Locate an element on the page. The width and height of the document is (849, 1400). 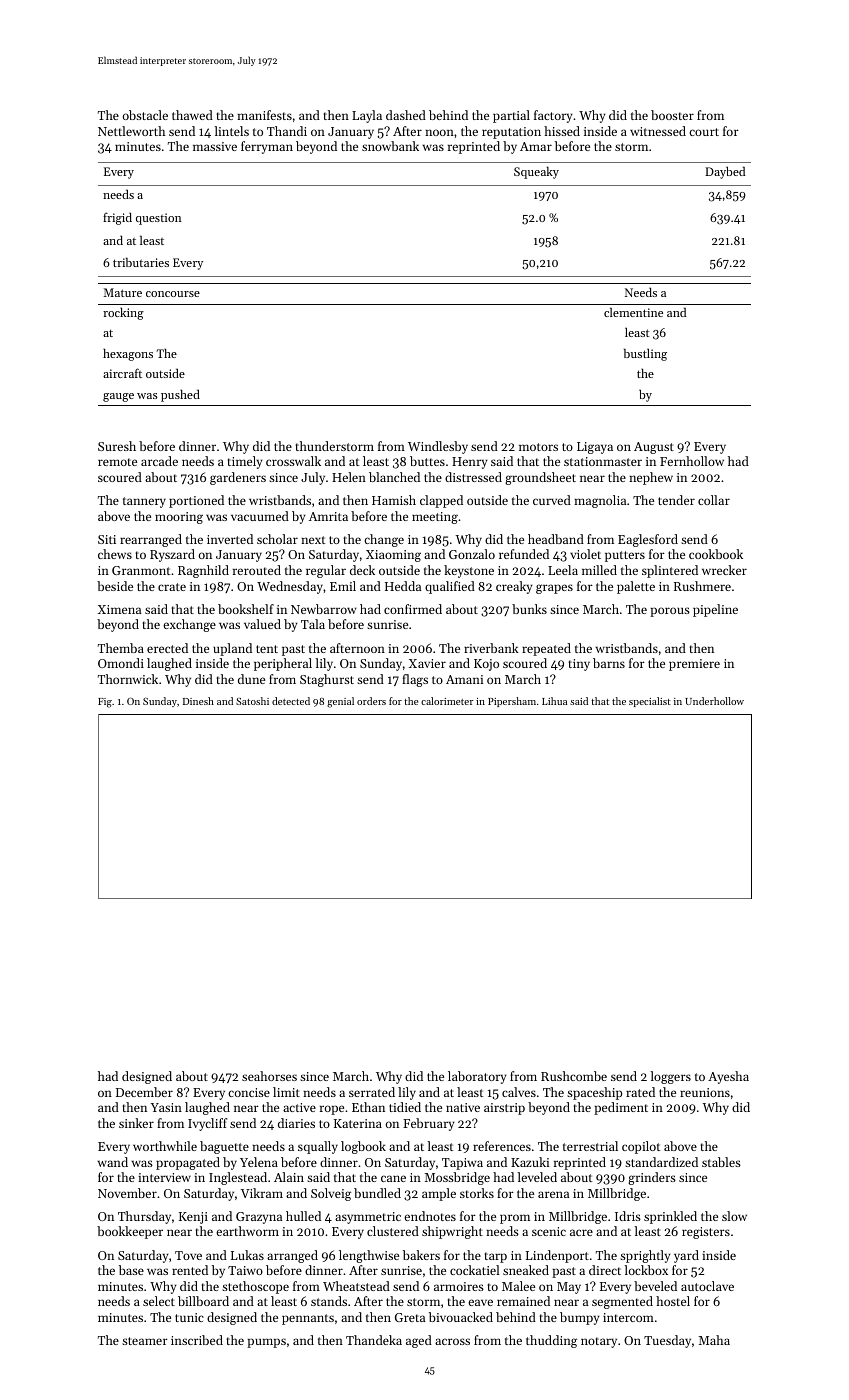
reputation is located at coordinates (511, 133).
